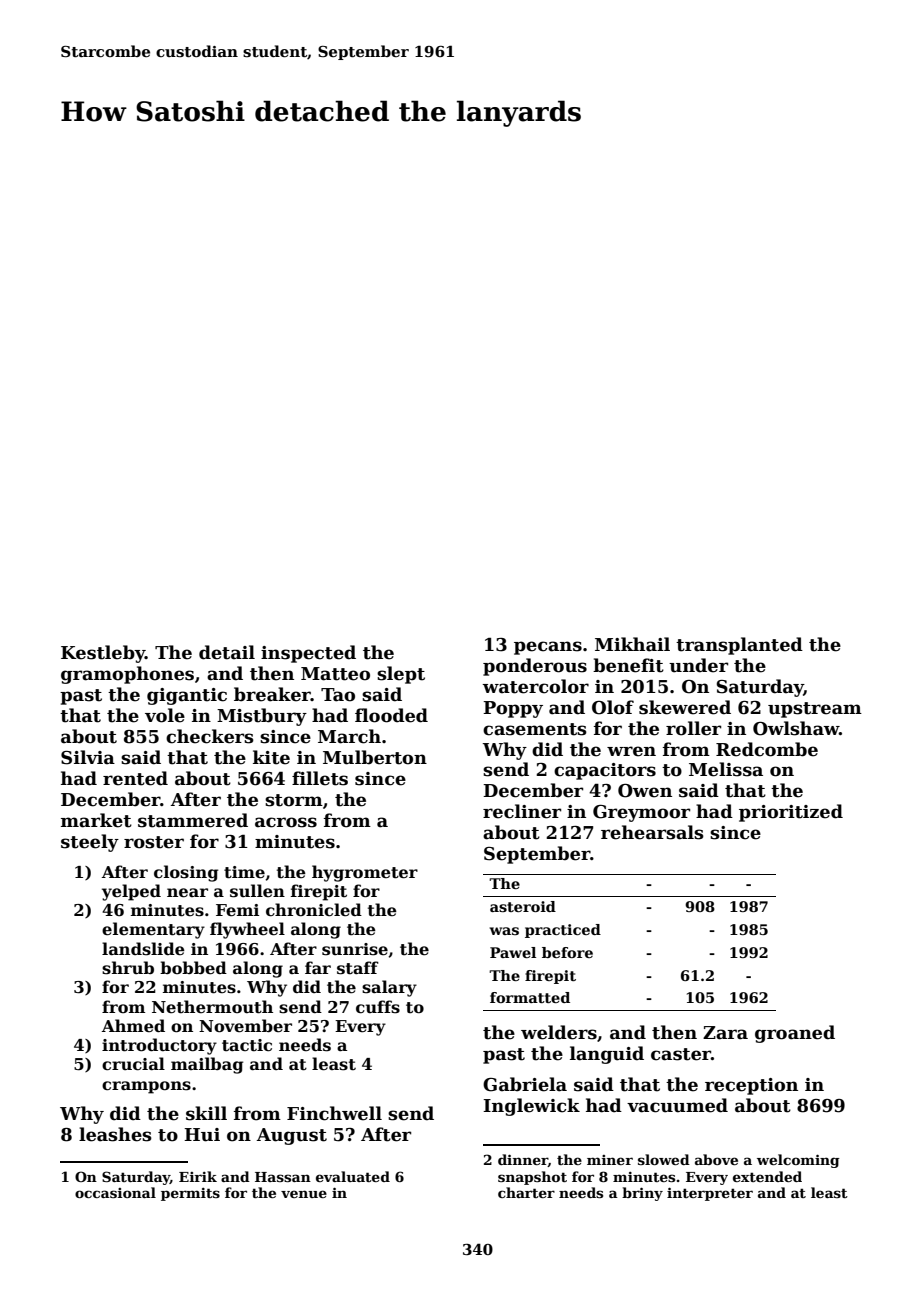 This page has width=924, height=1311. I want to click on permits, so click(190, 1194).
